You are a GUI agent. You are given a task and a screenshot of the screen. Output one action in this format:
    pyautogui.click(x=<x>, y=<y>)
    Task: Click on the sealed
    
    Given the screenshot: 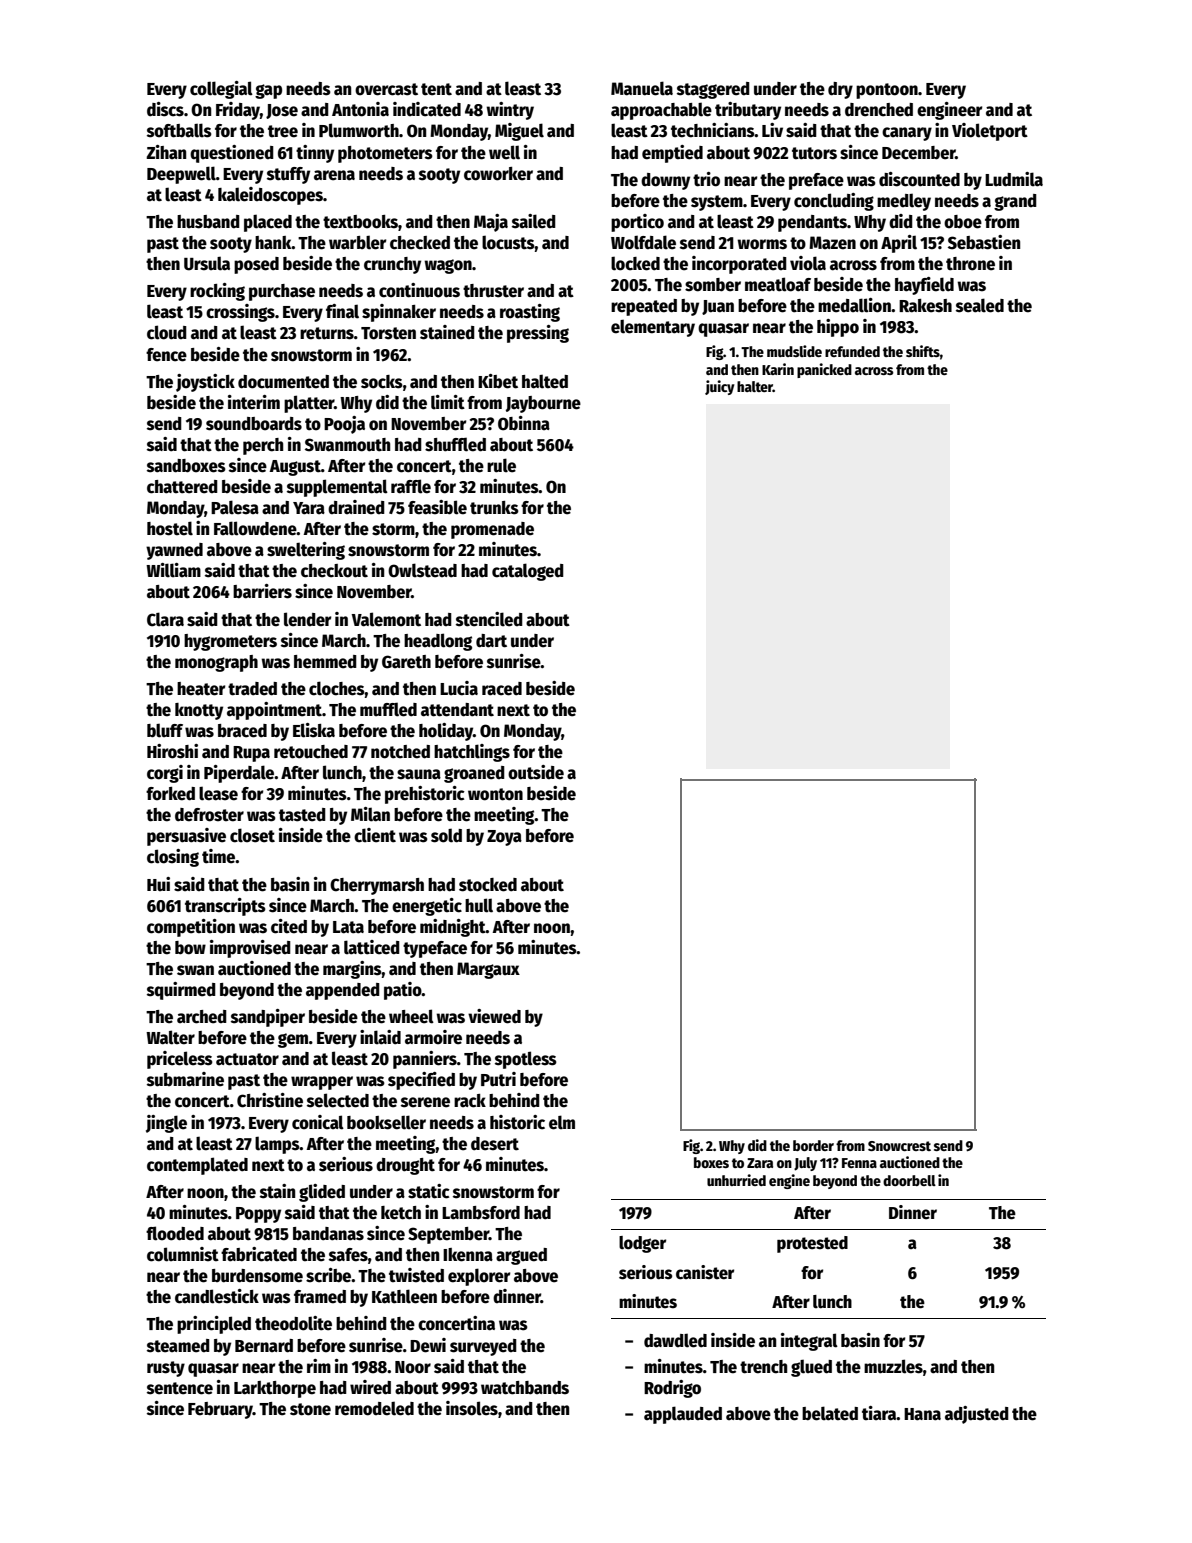 What is the action you would take?
    pyautogui.click(x=980, y=305)
